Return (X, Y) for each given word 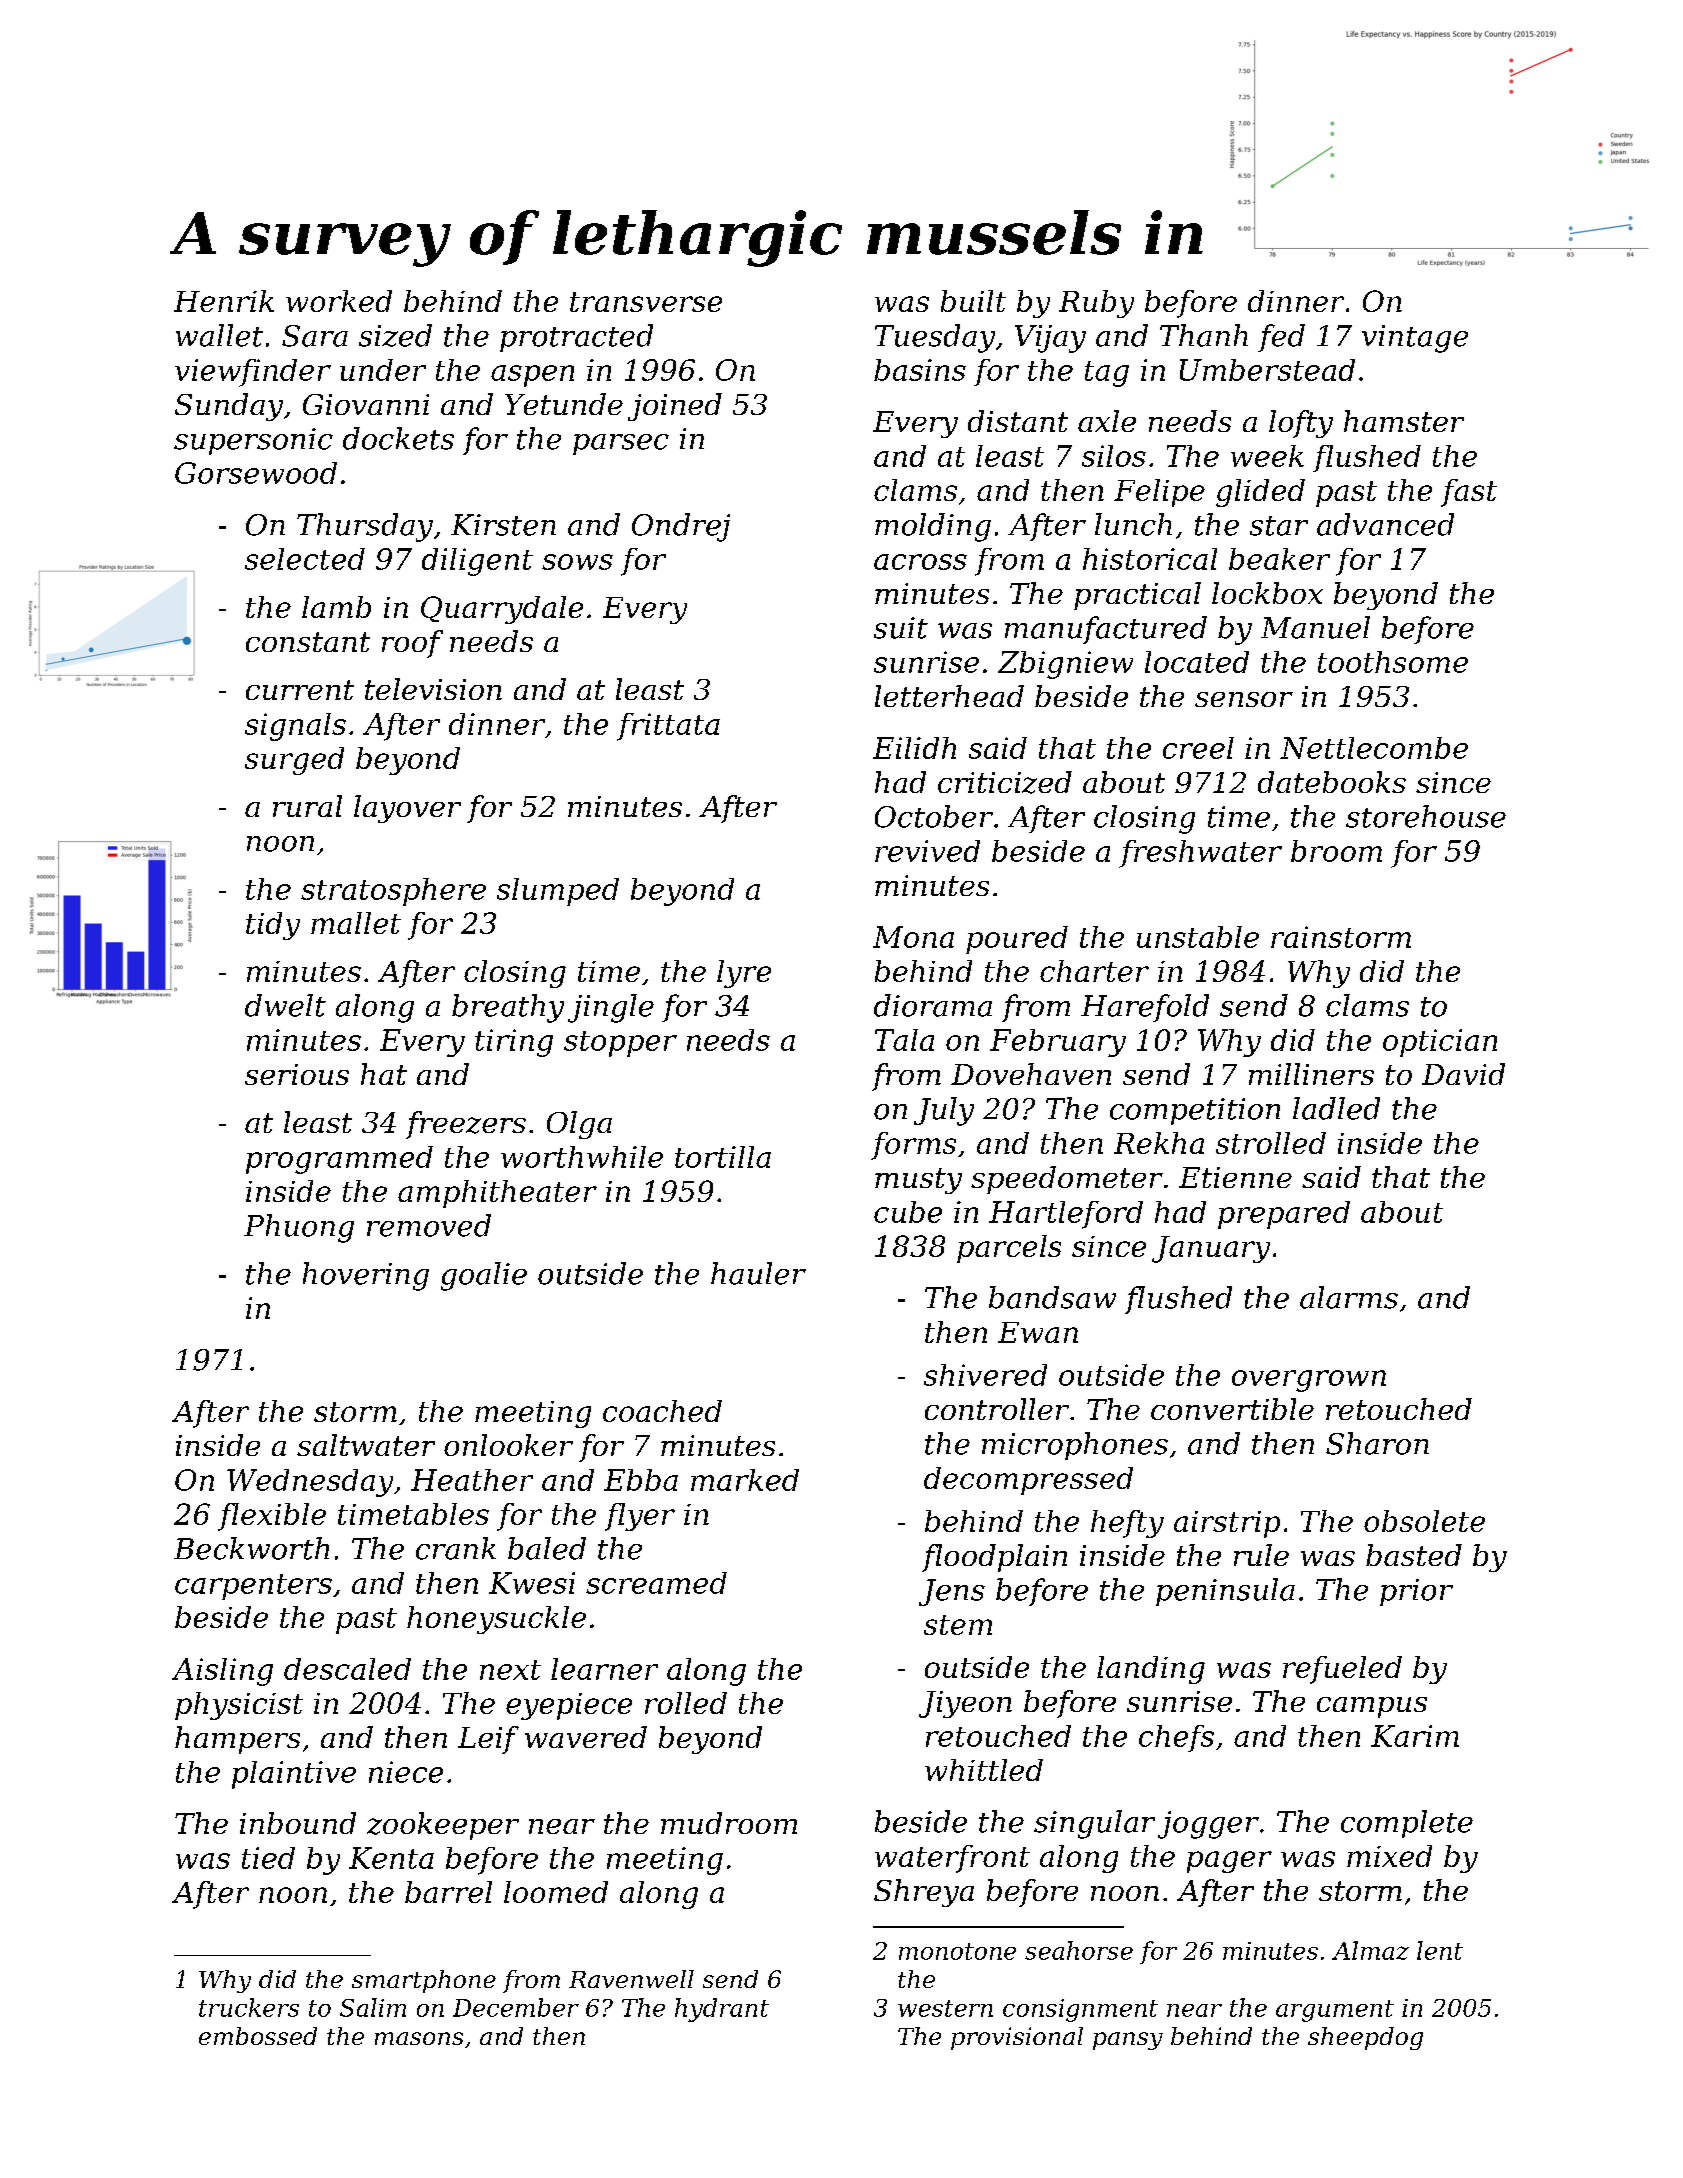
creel (1198, 748)
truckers (249, 2007)
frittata (668, 727)
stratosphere (393, 892)
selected (305, 559)
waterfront (952, 1859)
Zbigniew (1065, 665)
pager (1229, 1862)
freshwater (1200, 854)
